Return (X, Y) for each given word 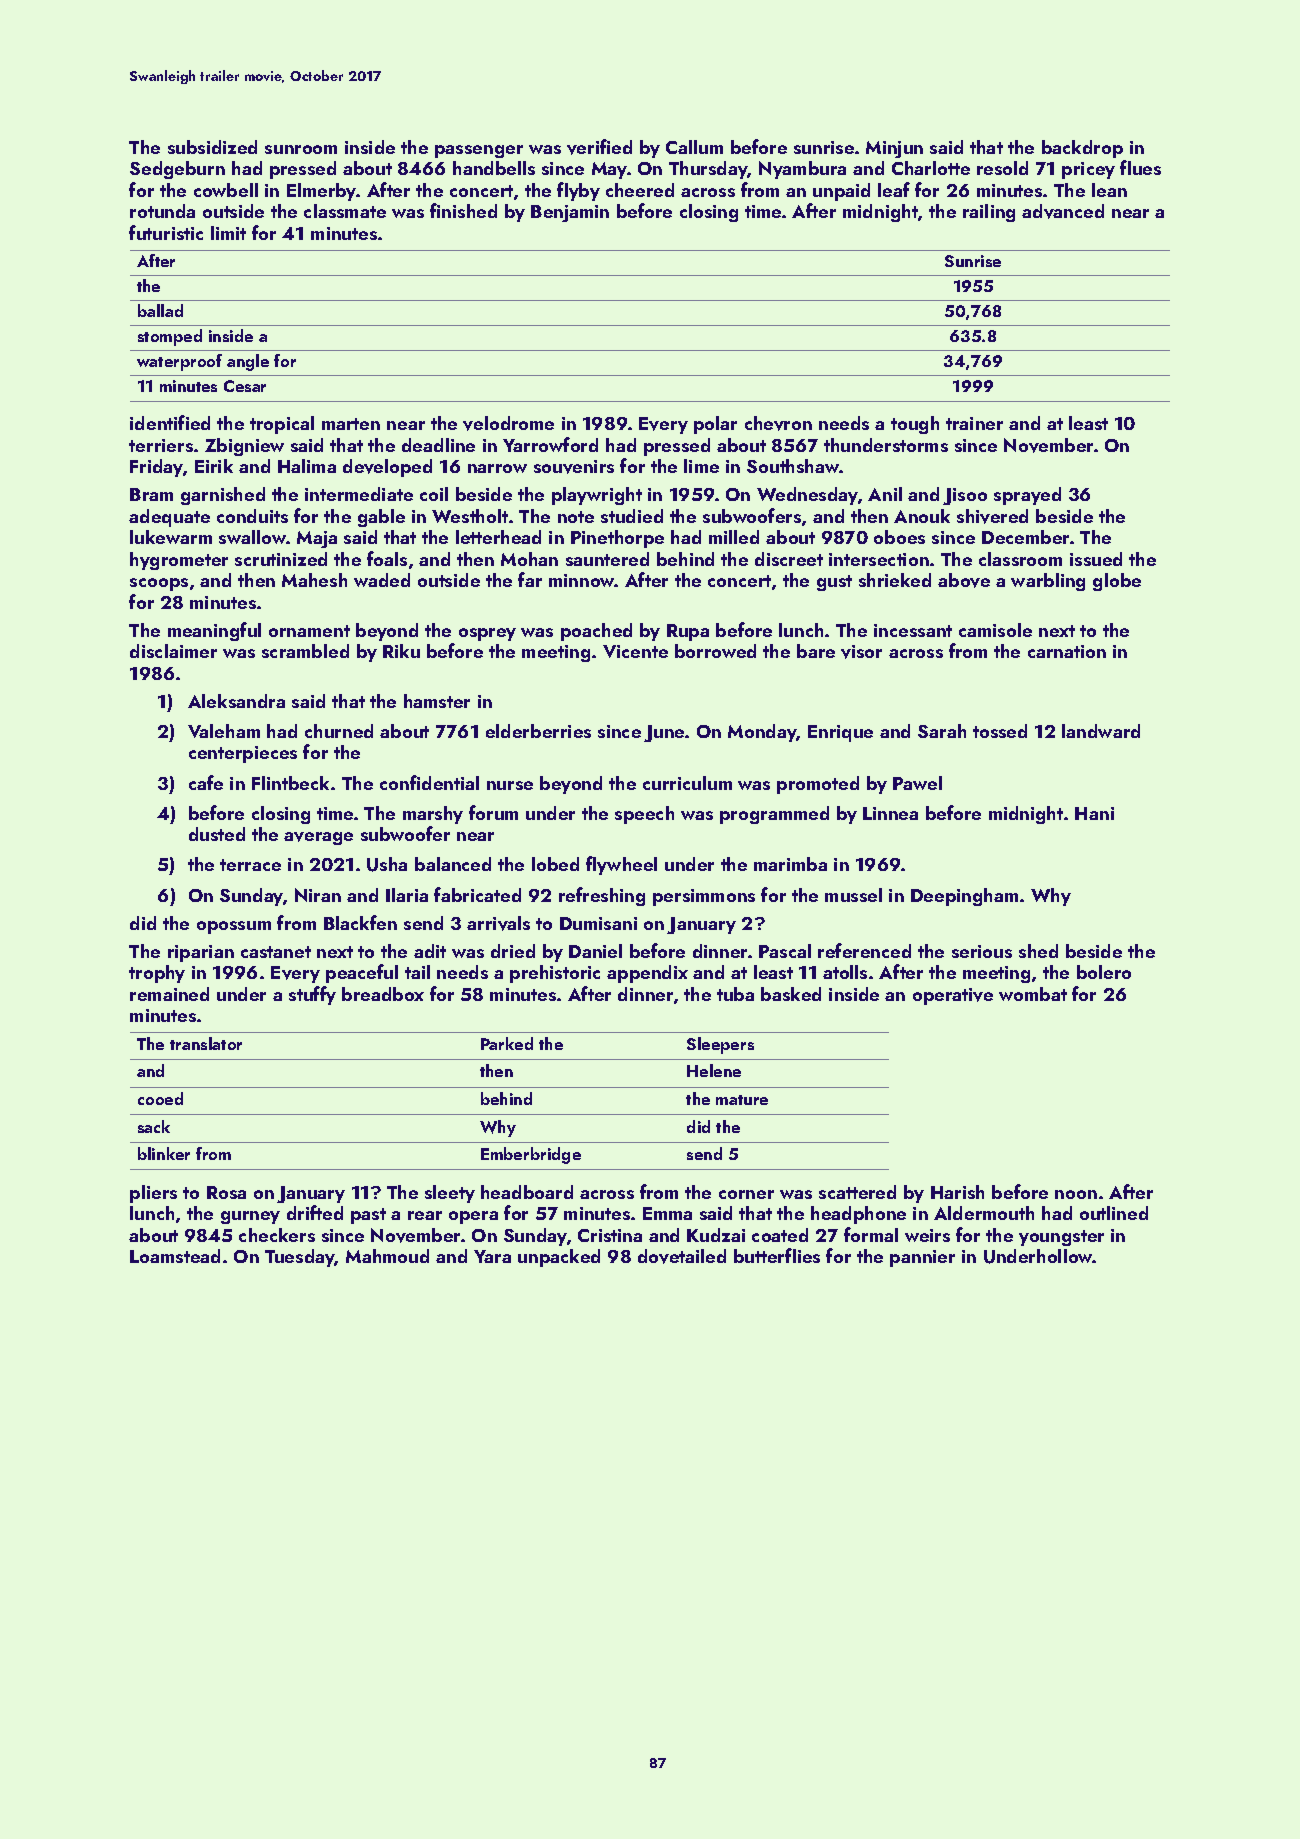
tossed (1000, 731)
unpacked (559, 1258)
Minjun (894, 149)
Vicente (635, 651)
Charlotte (931, 168)
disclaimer (173, 651)
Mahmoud (387, 1256)
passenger (479, 151)
